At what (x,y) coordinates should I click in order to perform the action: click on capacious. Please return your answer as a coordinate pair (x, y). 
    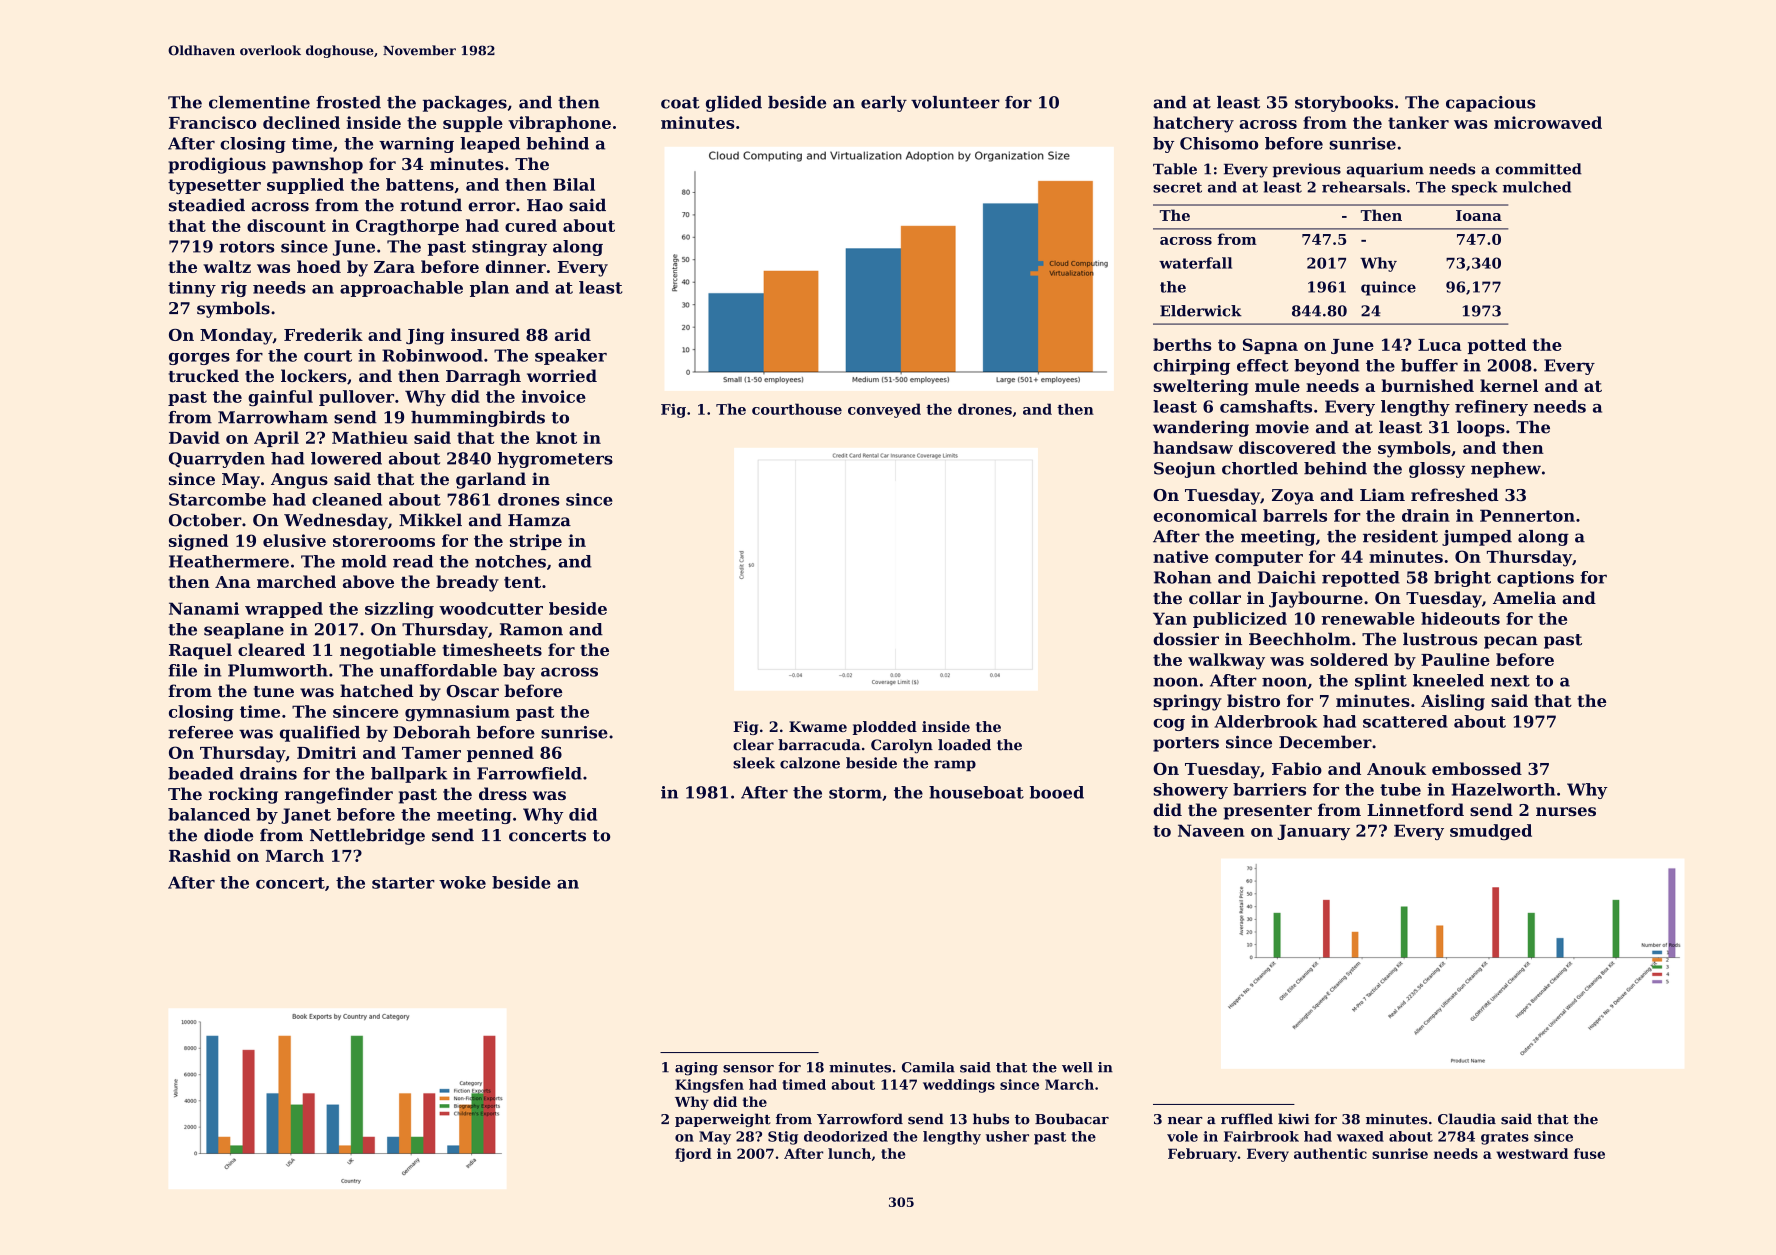
    Looking at the image, I should click on (1491, 104).
